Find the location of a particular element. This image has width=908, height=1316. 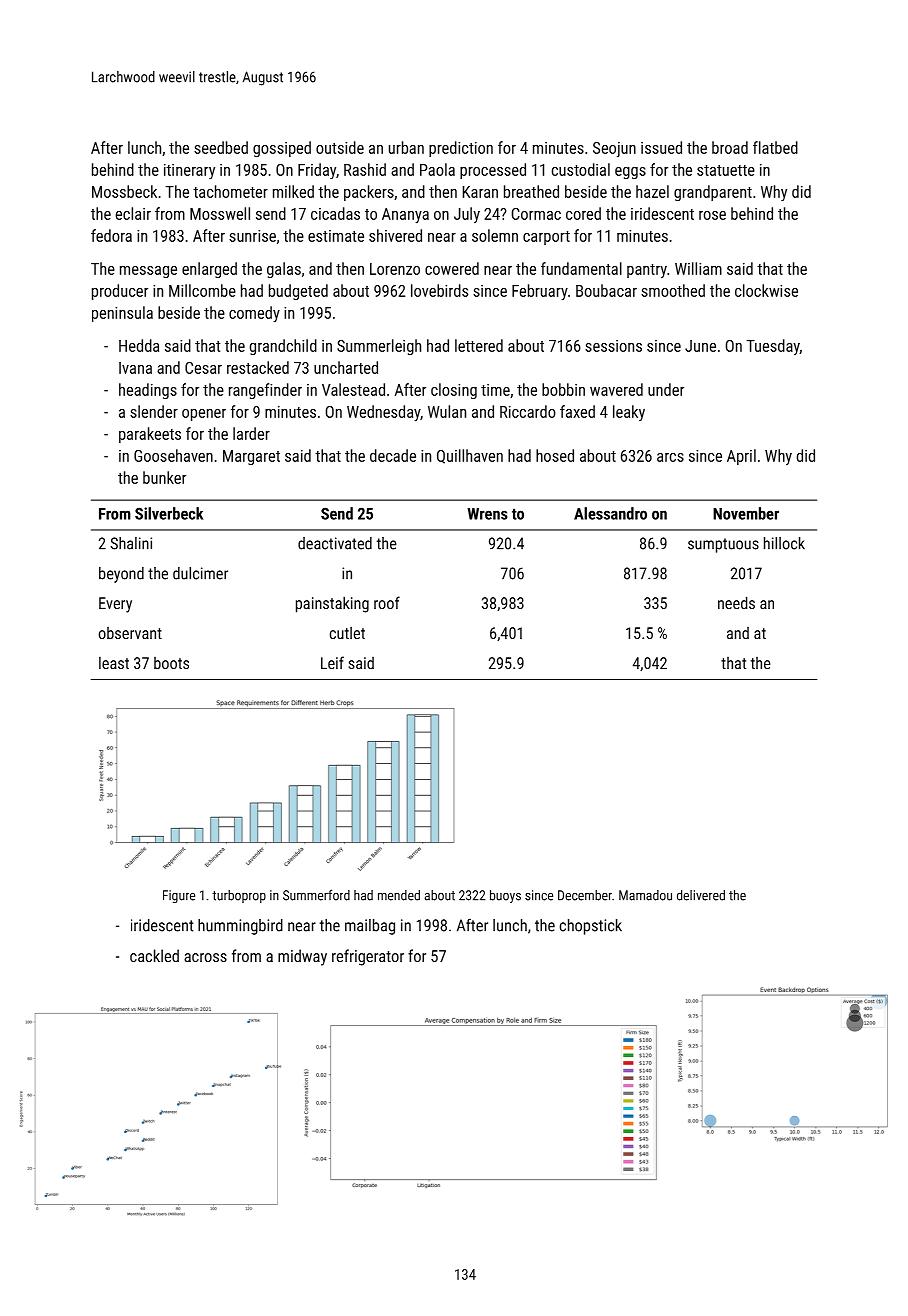

flatbed is located at coordinates (775, 147).
